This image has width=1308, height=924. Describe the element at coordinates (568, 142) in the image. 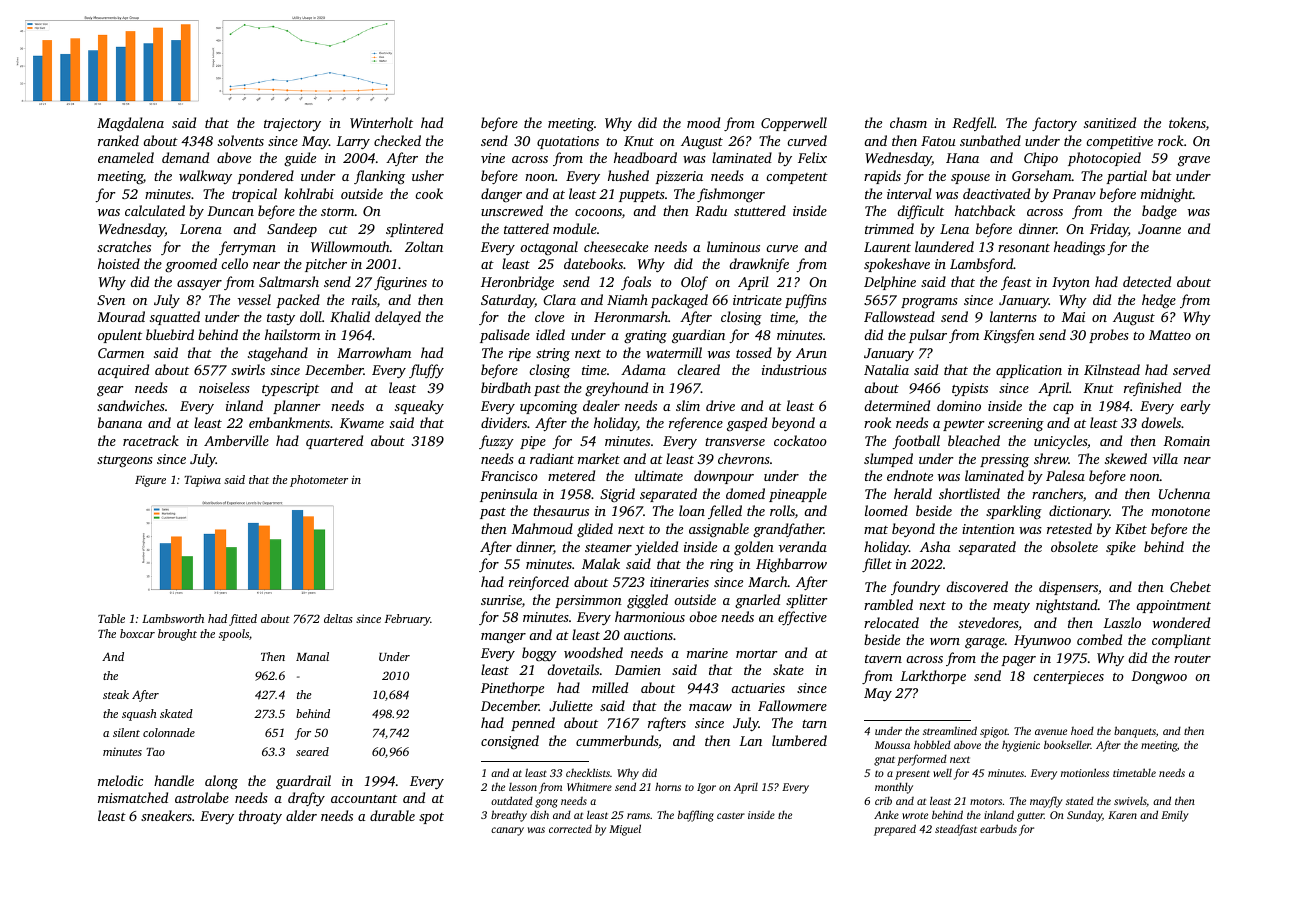

I see `quotations` at that location.
